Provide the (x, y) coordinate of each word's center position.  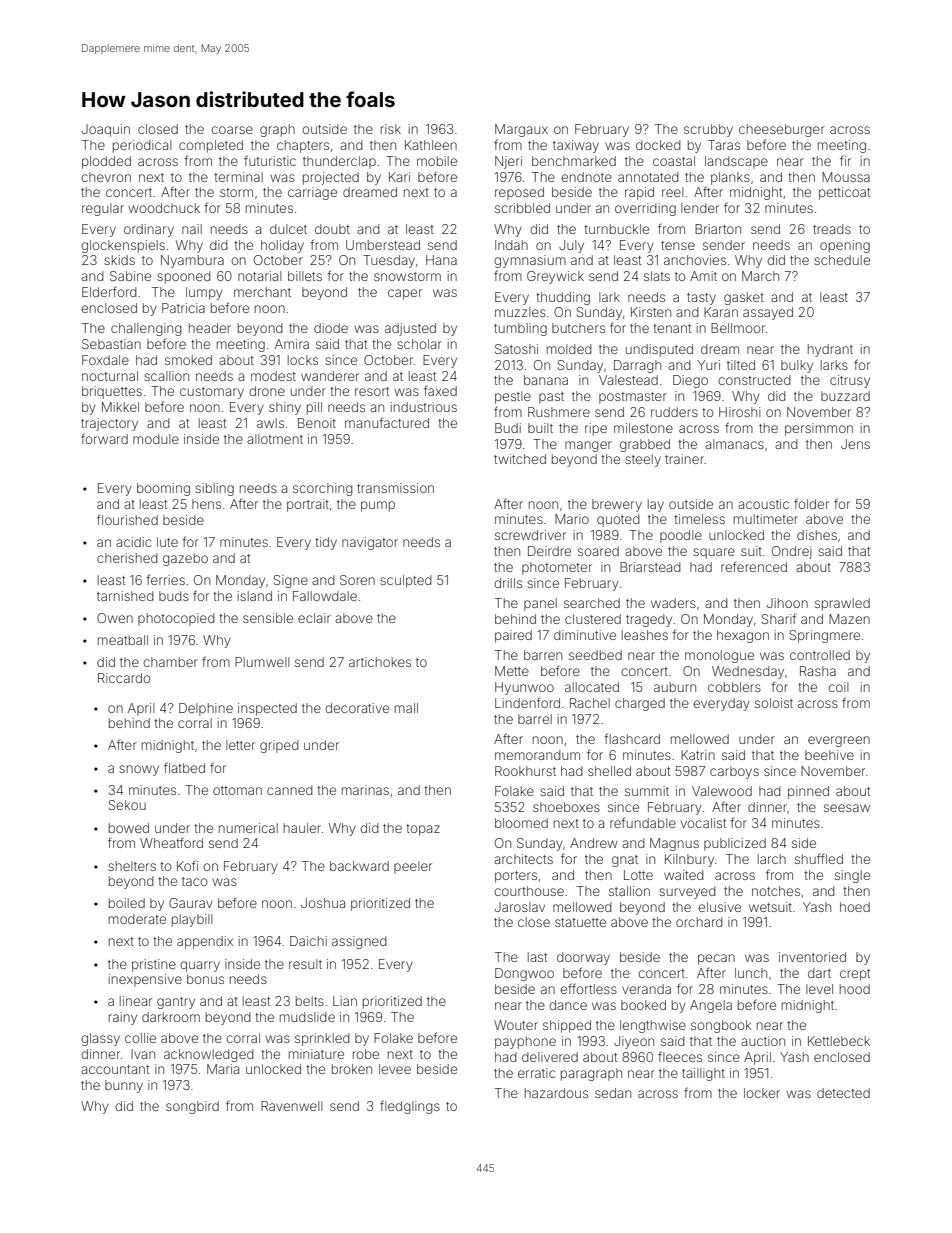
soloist (774, 703)
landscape (736, 162)
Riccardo (124, 678)
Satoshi (516, 349)
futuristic (270, 160)
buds (174, 596)
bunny (124, 1086)
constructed (754, 380)
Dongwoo (524, 974)
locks (303, 360)
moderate (137, 919)
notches (776, 891)
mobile (437, 161)
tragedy (649, 620)
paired (513, 636)
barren (543, 655)
